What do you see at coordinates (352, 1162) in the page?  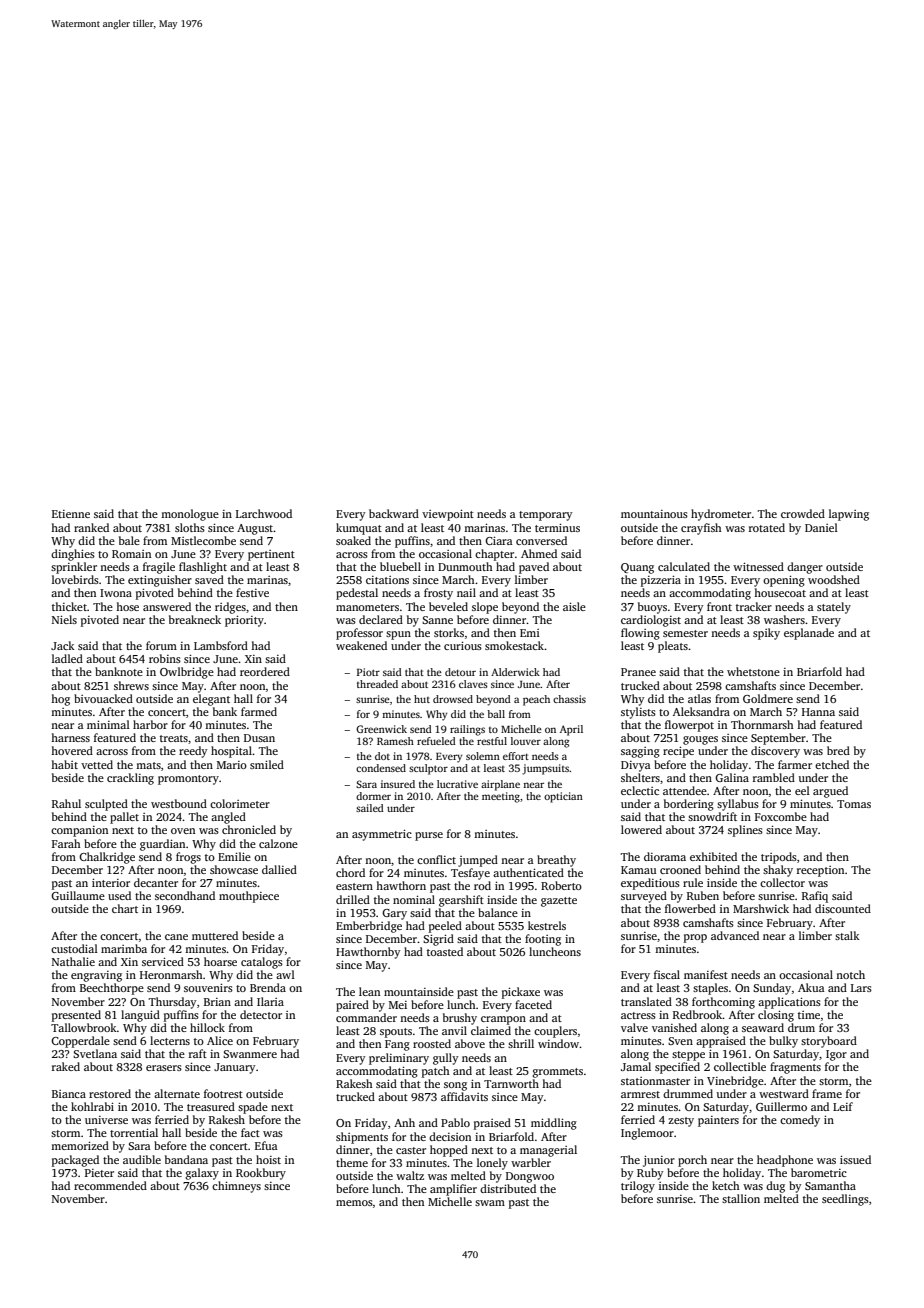 I see `theme` at bounding box center [352, 1162].
